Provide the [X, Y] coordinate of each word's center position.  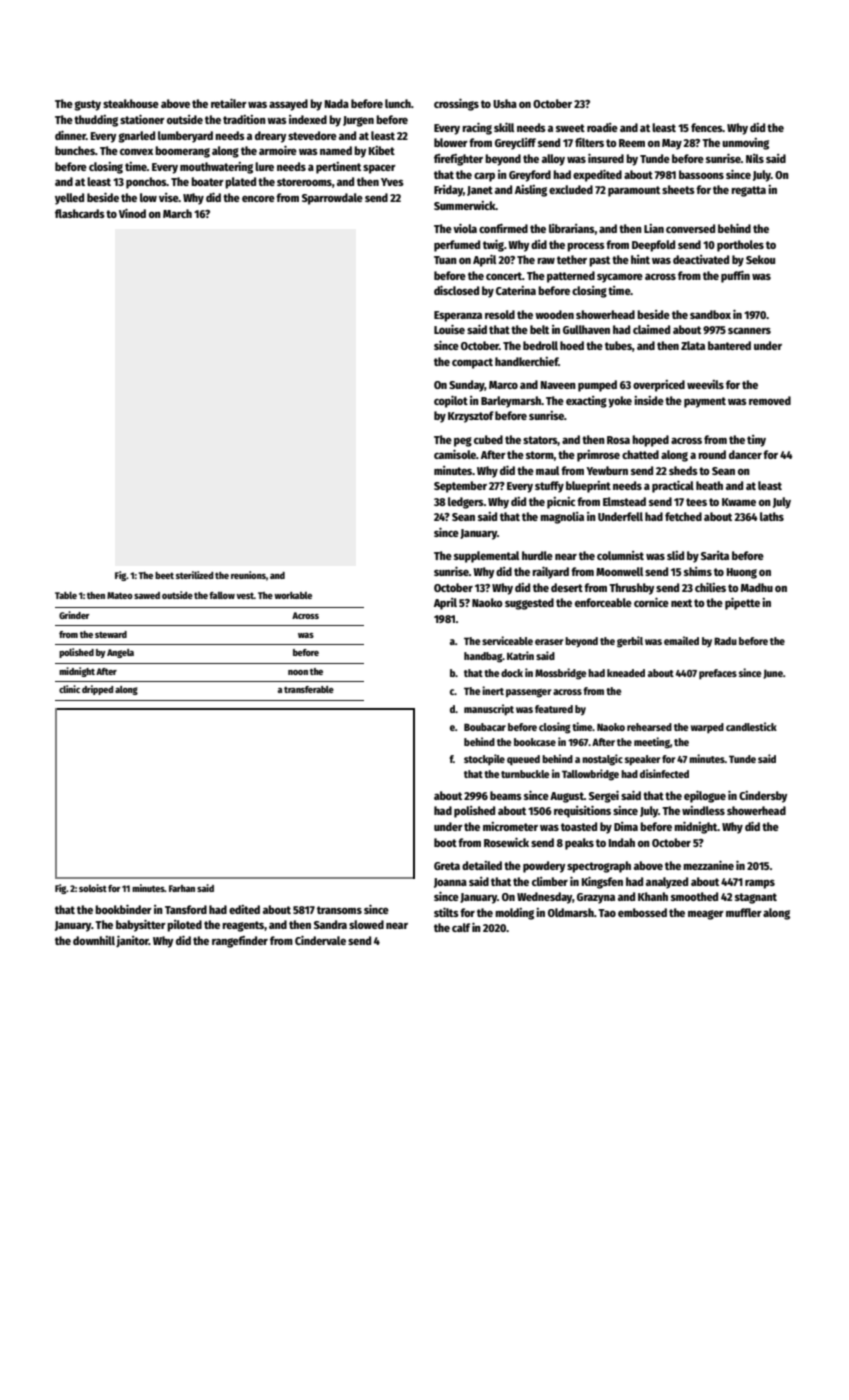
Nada [337, 103]
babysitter [141, 925]
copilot [451, 401]
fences [707, 127]
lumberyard [185, 137]
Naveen [558, 385]
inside [649, 400]
